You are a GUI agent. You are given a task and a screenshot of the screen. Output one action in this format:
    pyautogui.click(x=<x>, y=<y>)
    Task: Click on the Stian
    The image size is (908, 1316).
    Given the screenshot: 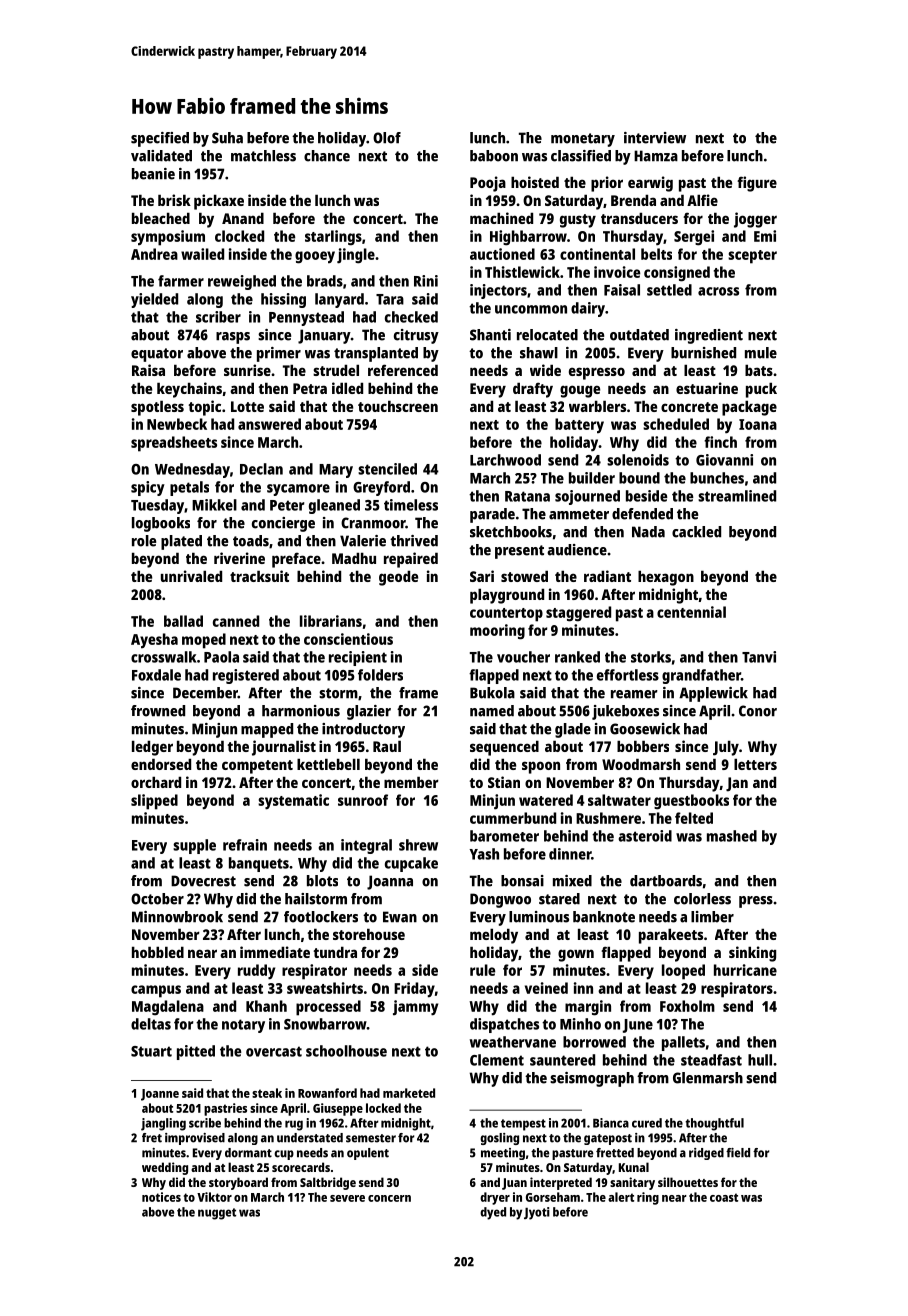 What is the action you would take?
    pyautogui.click(x=504, y=782)
